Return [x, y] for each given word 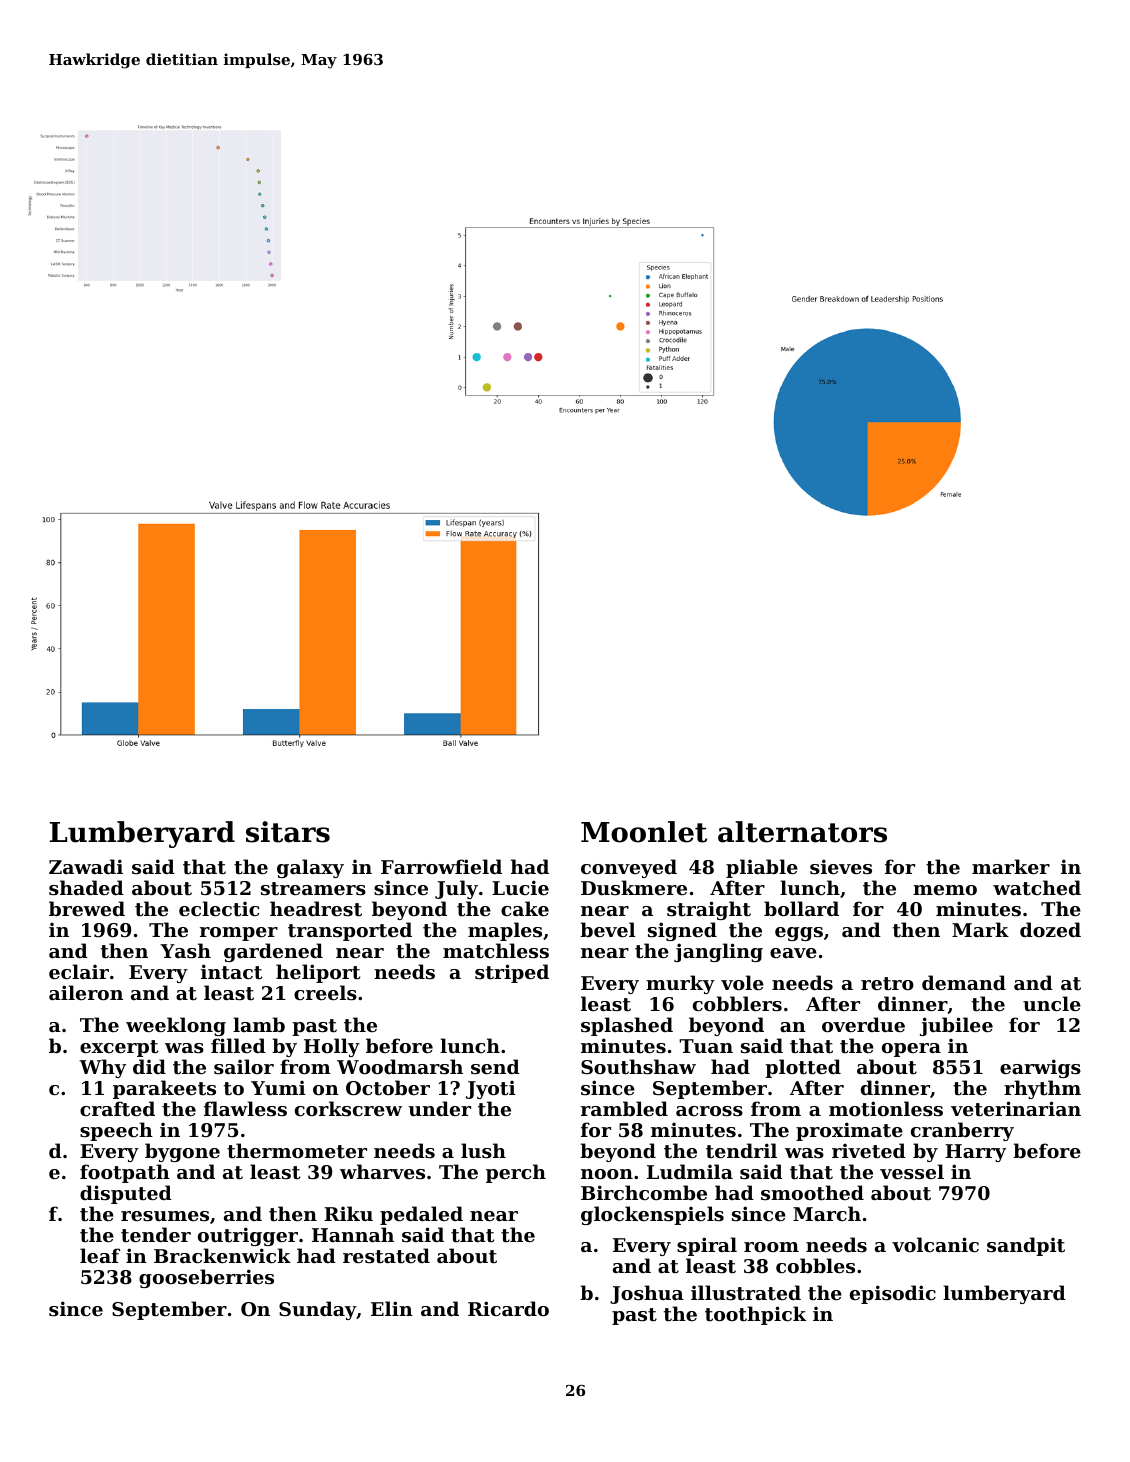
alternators [802, 832]
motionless [886, 1109]
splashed [627, 1026]
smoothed [812, 1193]
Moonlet [644, 832]
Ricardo [508, 1308]
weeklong [176, 1026]
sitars [288, 832]
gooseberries [206, 1278]
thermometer [297, 1151]
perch [516, 1173]
